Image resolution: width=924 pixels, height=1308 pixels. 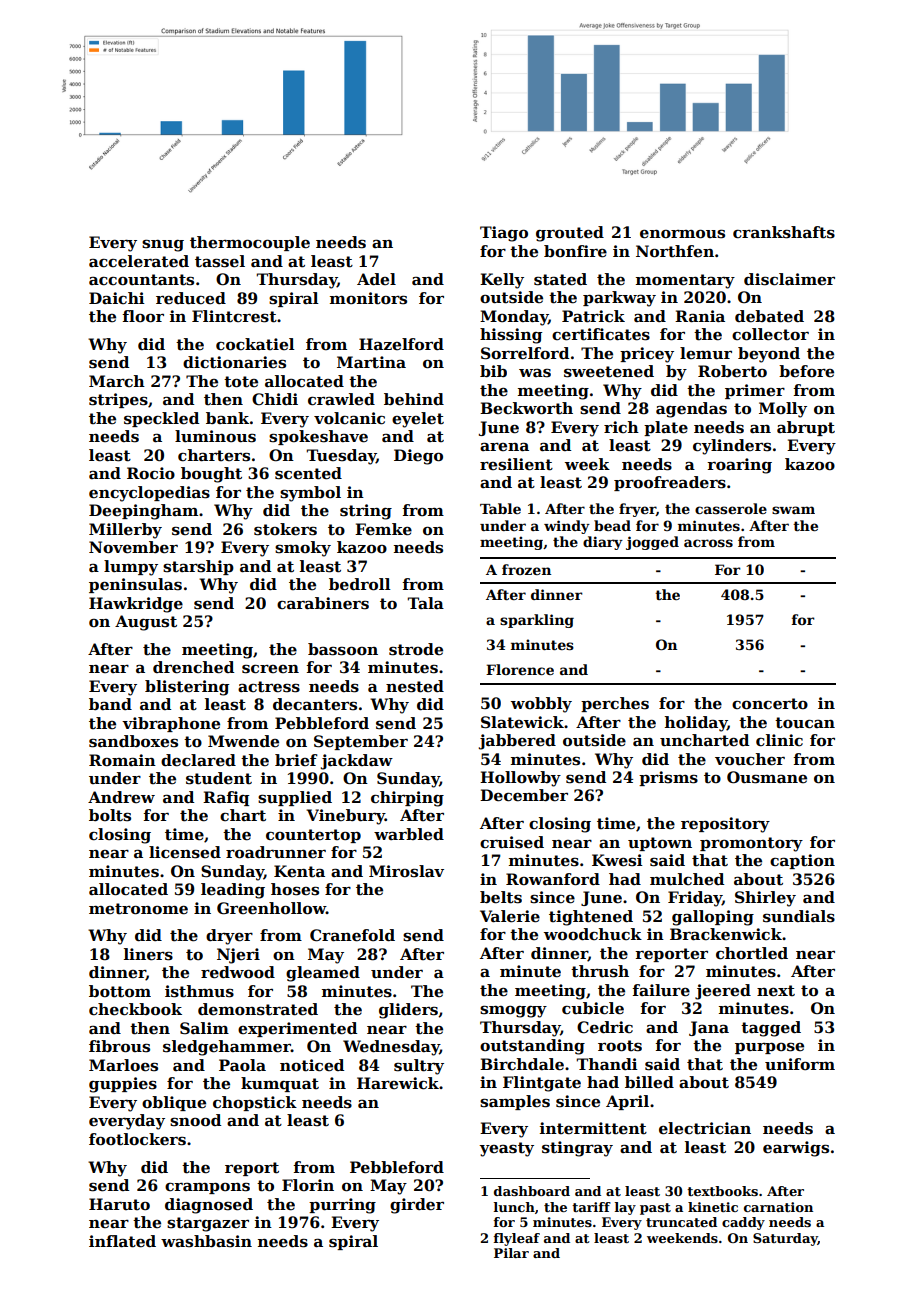 I want to click on encyclopedias, so click(x=149, y=494).
